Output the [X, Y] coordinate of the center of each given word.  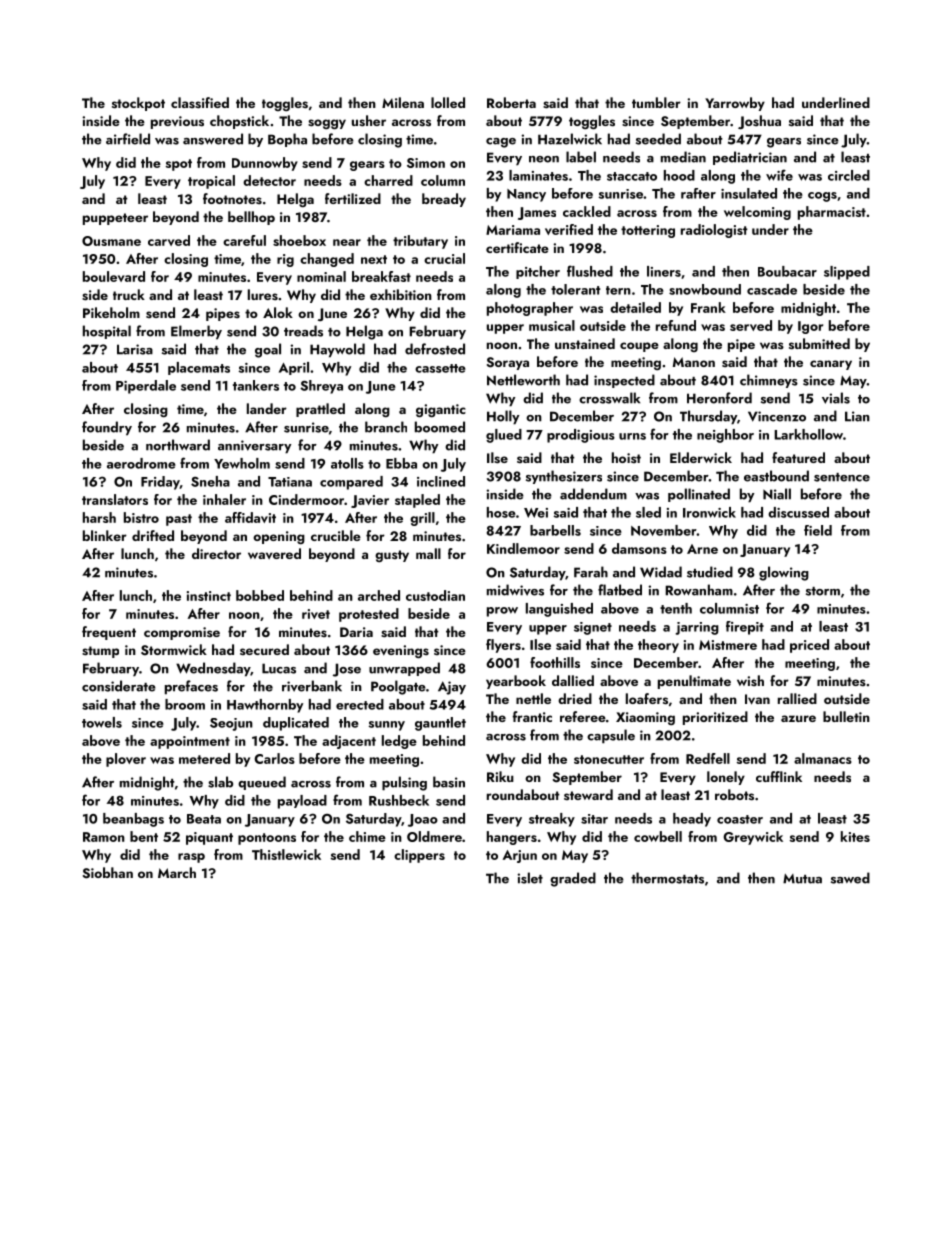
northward [178, 445]
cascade [772, 289]
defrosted [435, 349]
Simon [426, 163]
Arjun [520, 856]
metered [204, 758]
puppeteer [115, 219]
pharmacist [832, 213]
